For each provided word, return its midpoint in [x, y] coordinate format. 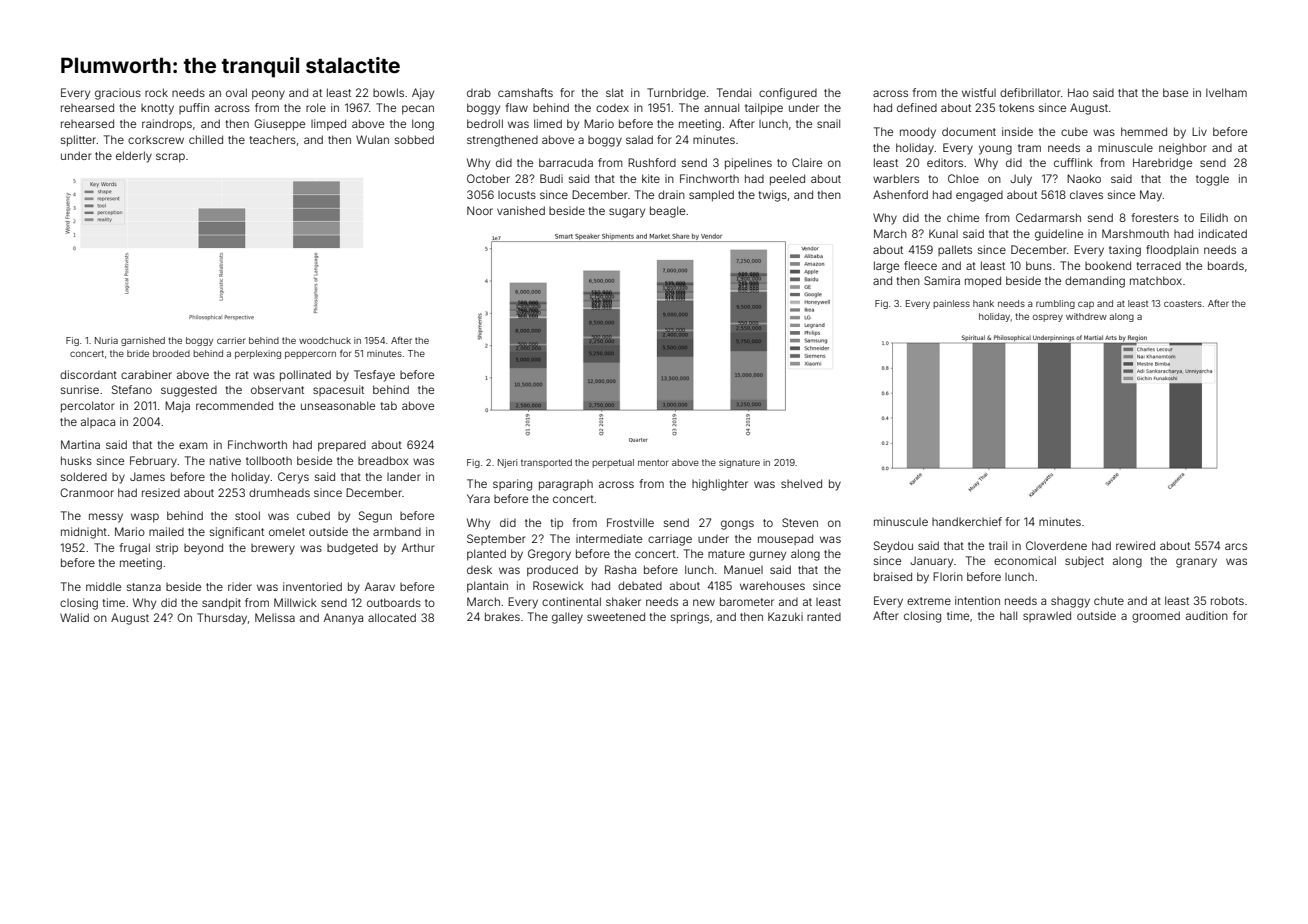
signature [739, 463]
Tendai [734, 92]
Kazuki [785, 616]
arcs [1236, 546]
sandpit [221, 604]
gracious [118, 94]
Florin [948, 576]
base [1175, 92]
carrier [231, 340]
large [886, 267]
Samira [942, 280]
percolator [88, 407]
